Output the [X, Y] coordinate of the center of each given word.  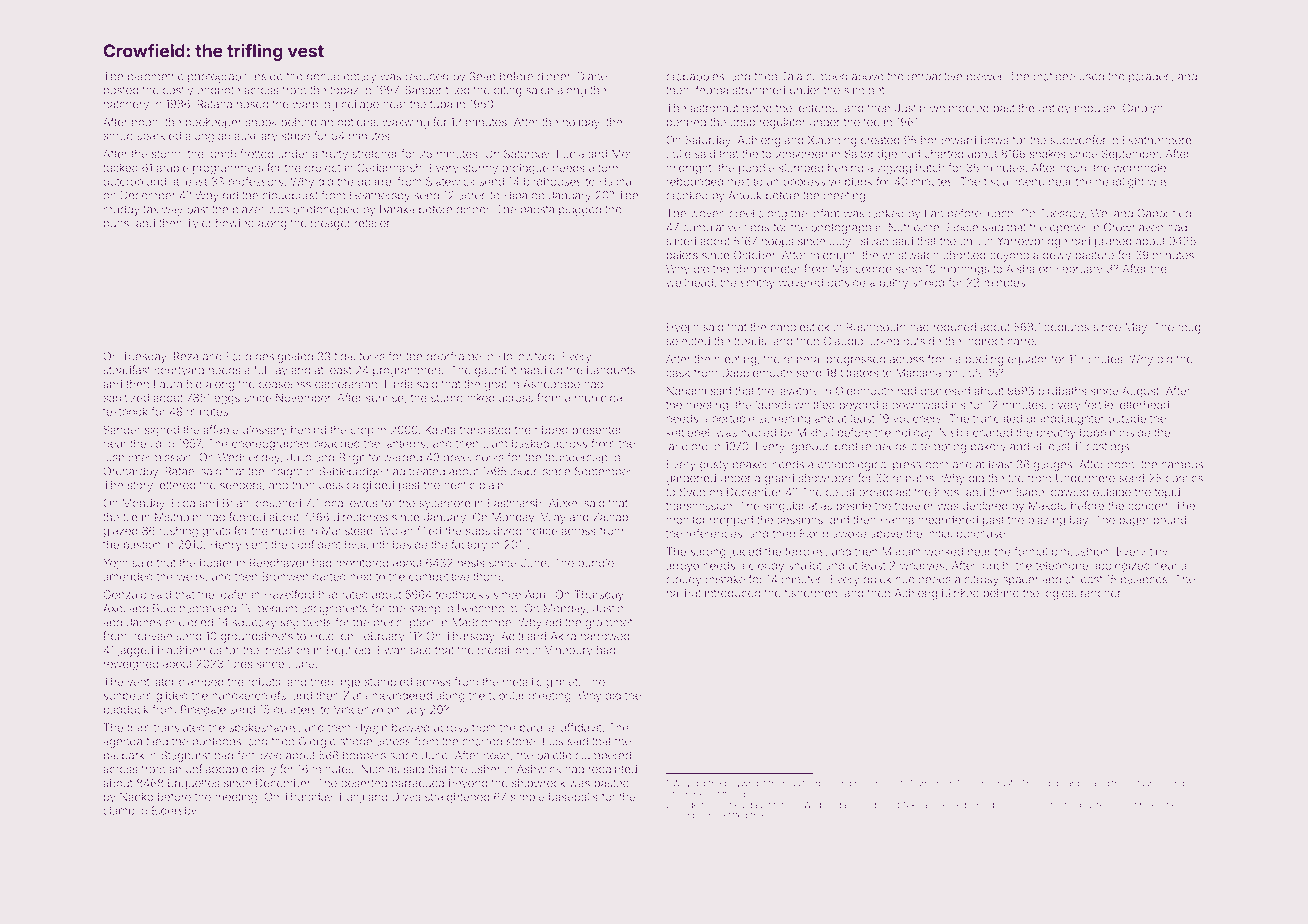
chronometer [766, 269]
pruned [1113, 242]
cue [905, 580]
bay [1079, 521]
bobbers [364, 755]
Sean [482, 76]
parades [1150, 77]
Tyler [199, 224]
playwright [745, 784]
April [536, 595]
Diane [592, 76]
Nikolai [916, 804]
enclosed [189, 622]
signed [162, 431]
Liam [495, 443]
